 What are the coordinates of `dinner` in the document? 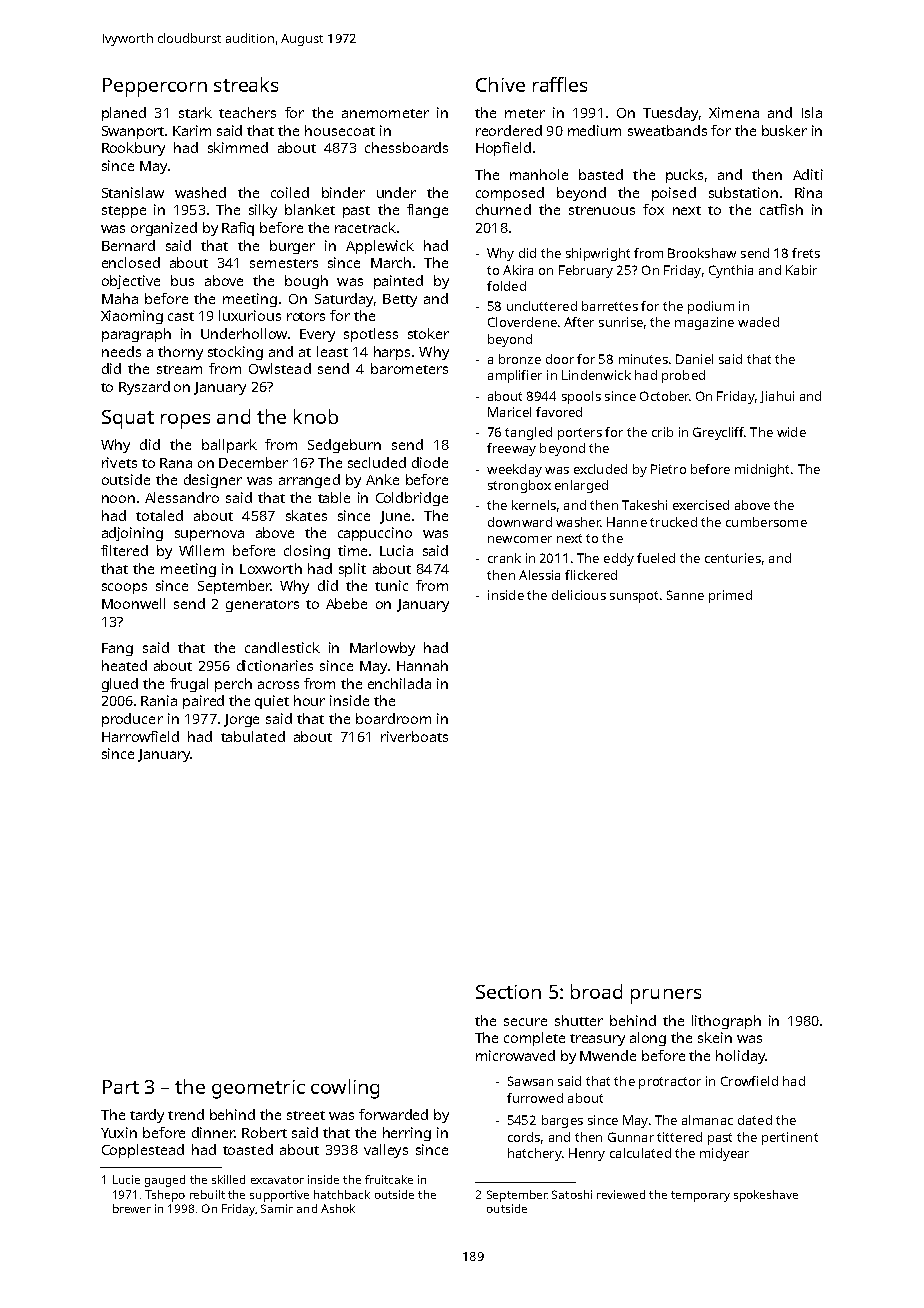 It's located at (213, 1132).
